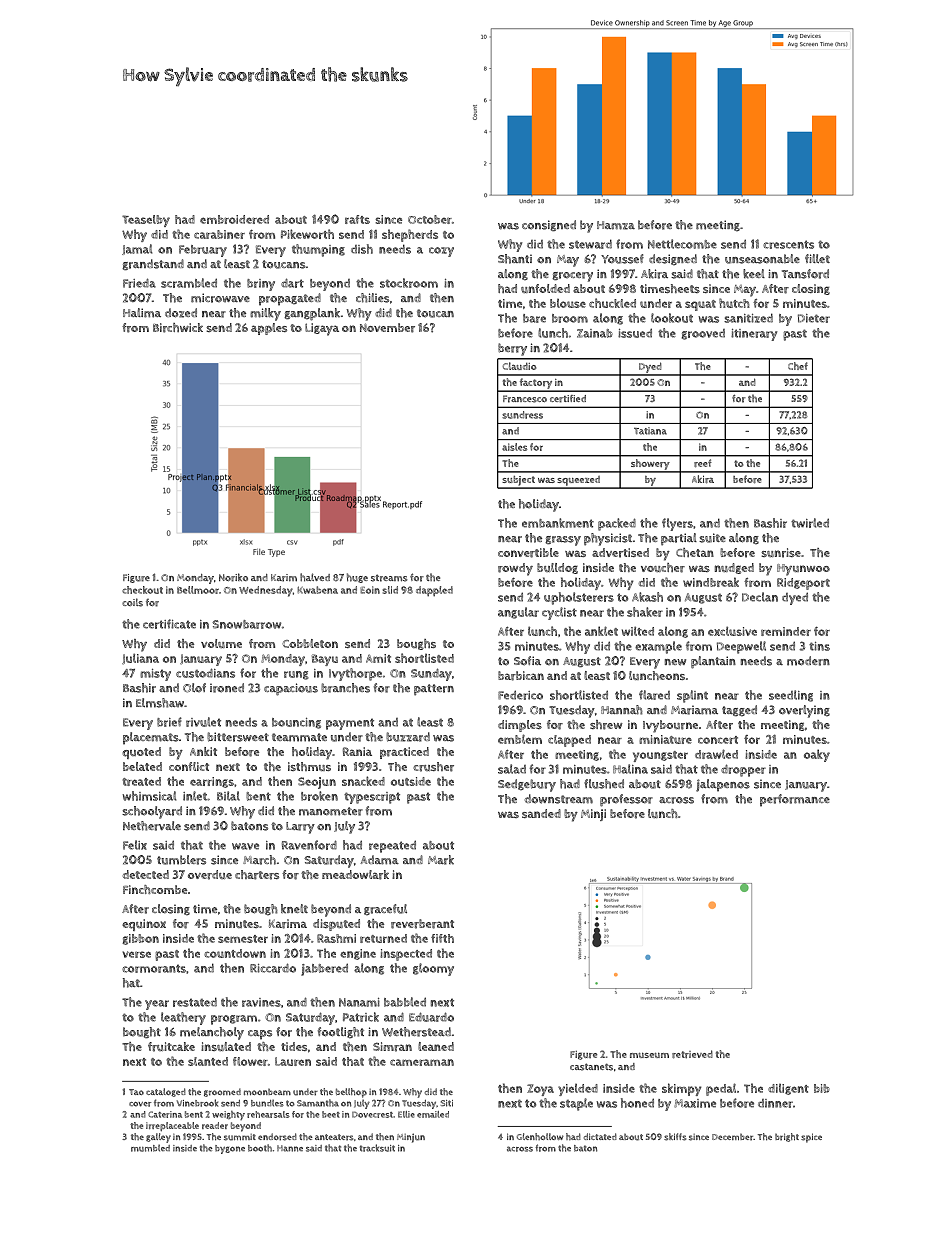 Image resolution: width=952 pixels, height=1233 pixels. Describe the element at coordinates (814, 318) in the page. I see `Dieter` at that location.
